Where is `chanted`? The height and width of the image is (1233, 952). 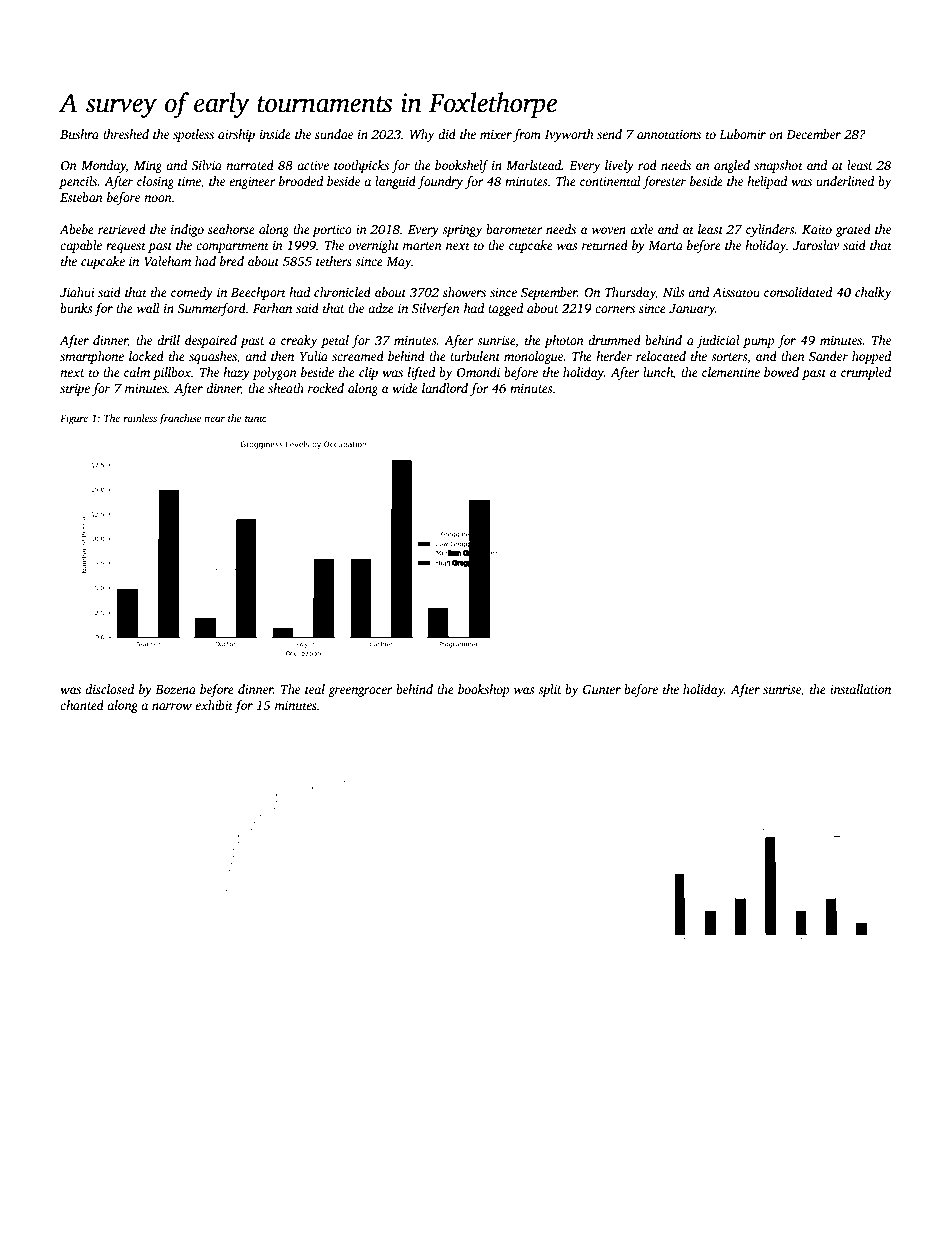 chanted is located at coordinates (82, 705).
